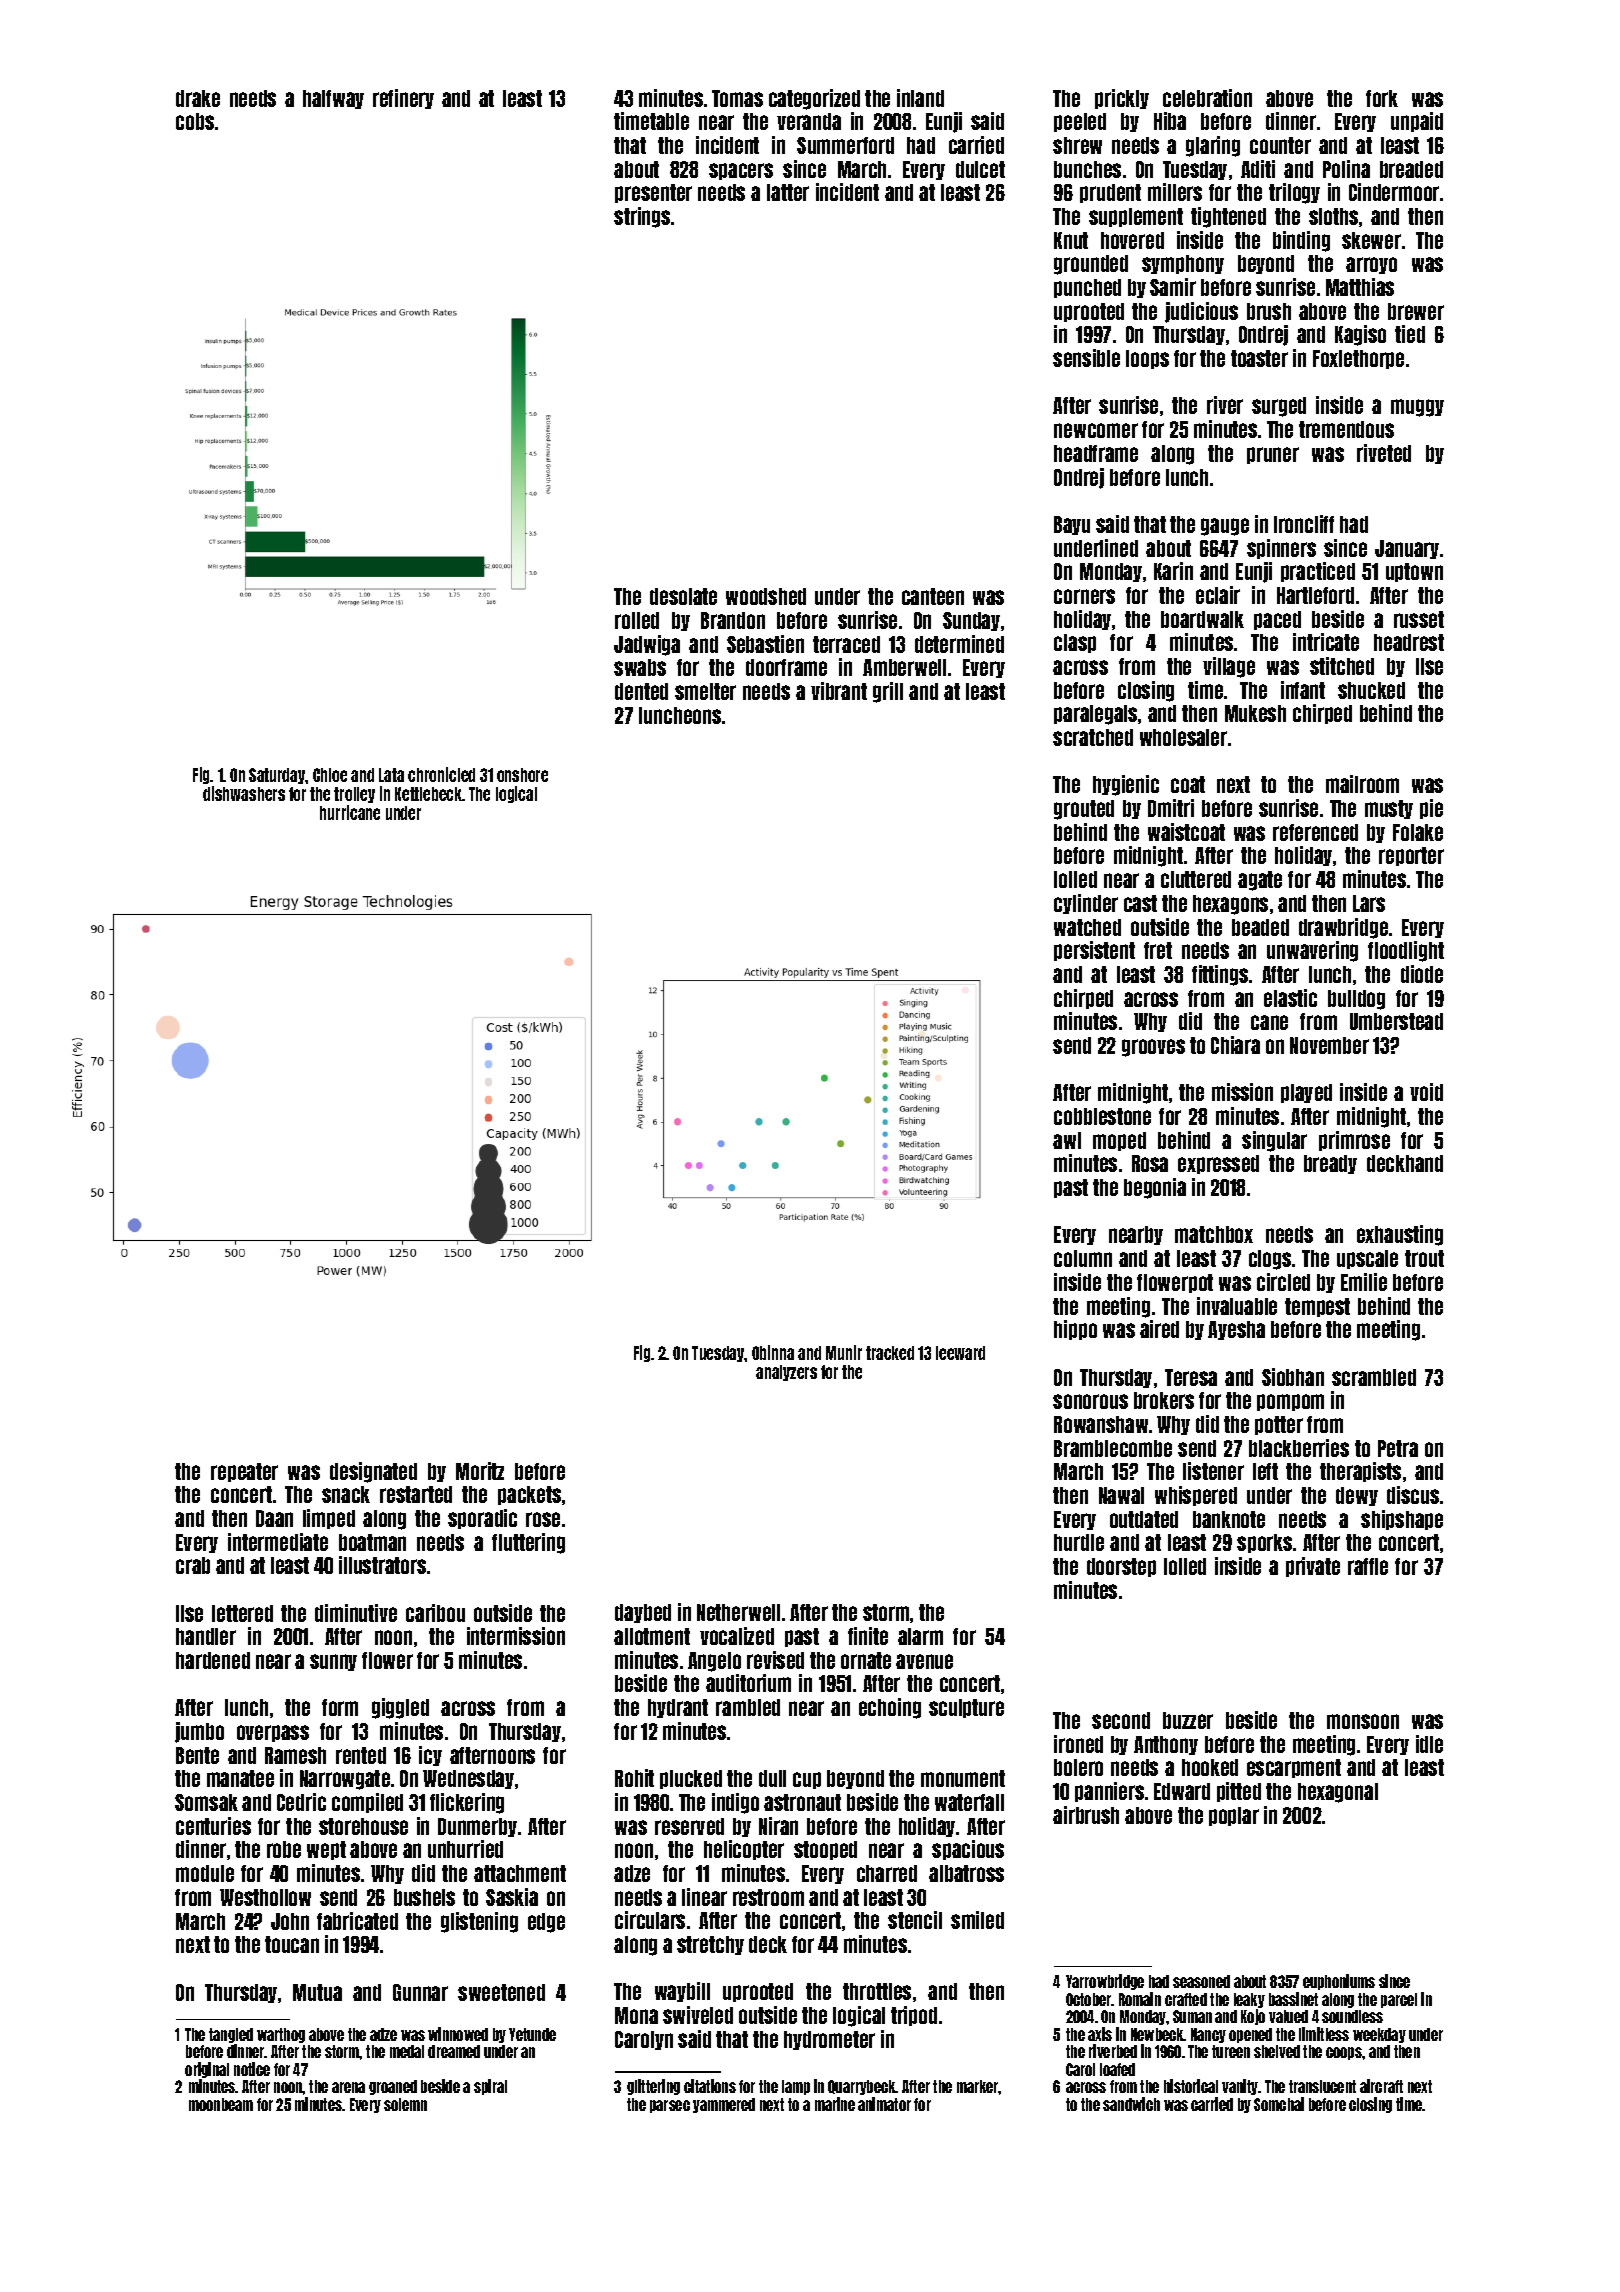  Describe the element at coordinates (429, 794) in the screenshot. I see `Kettlebeck` at that location.
